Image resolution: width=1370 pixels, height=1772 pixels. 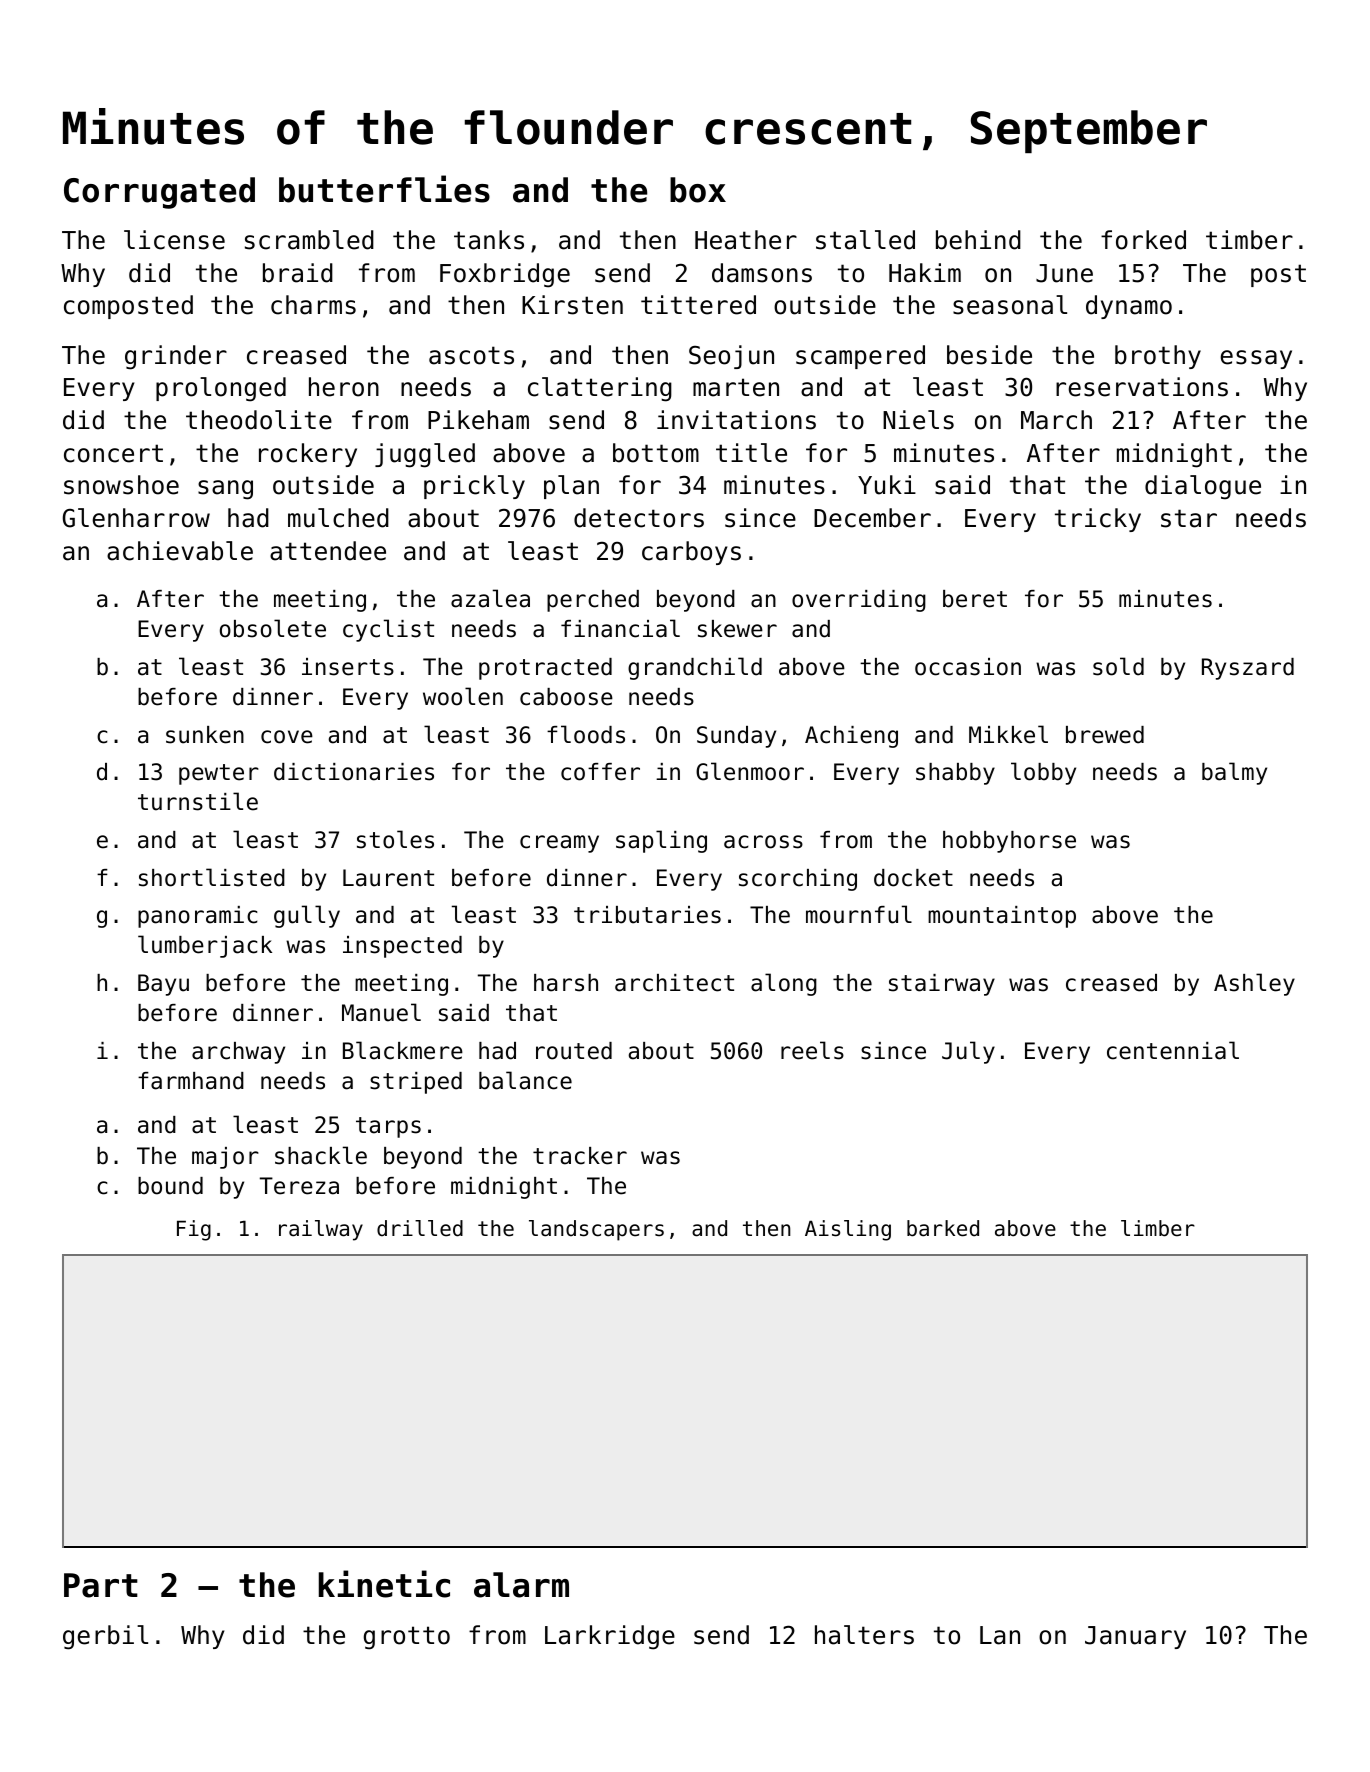 I want to click on stoles, so click(x=395, y=839).
